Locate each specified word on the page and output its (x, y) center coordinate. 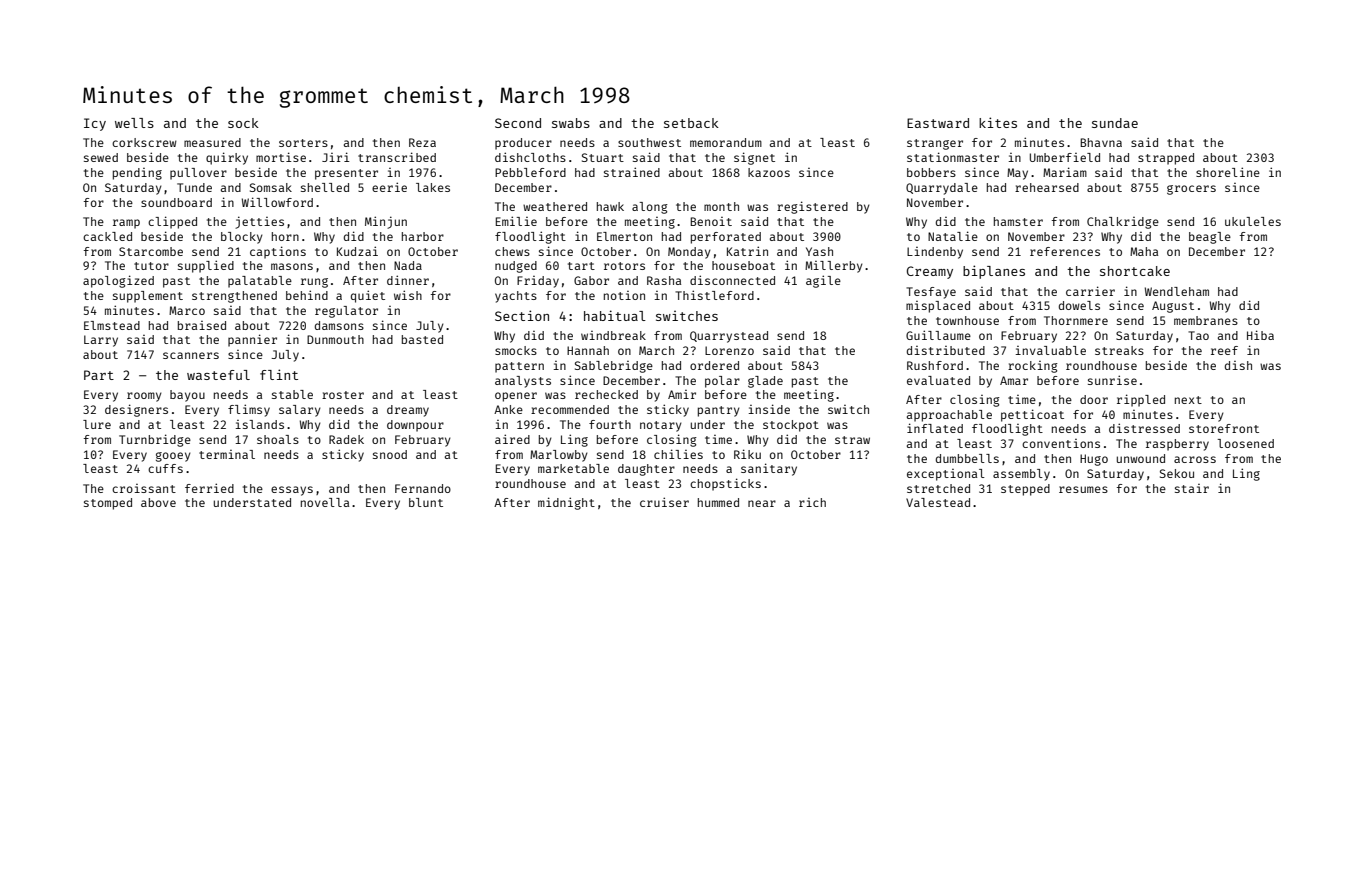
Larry (101, 341)
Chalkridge (1123, 223)
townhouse (967, 320)
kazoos (769, 172)
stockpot (791, 426)
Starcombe (151, 251)
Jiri (335, 157)
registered (812, 207)
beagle (1210, 238)
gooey (173, 457)
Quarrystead (729, 337)
